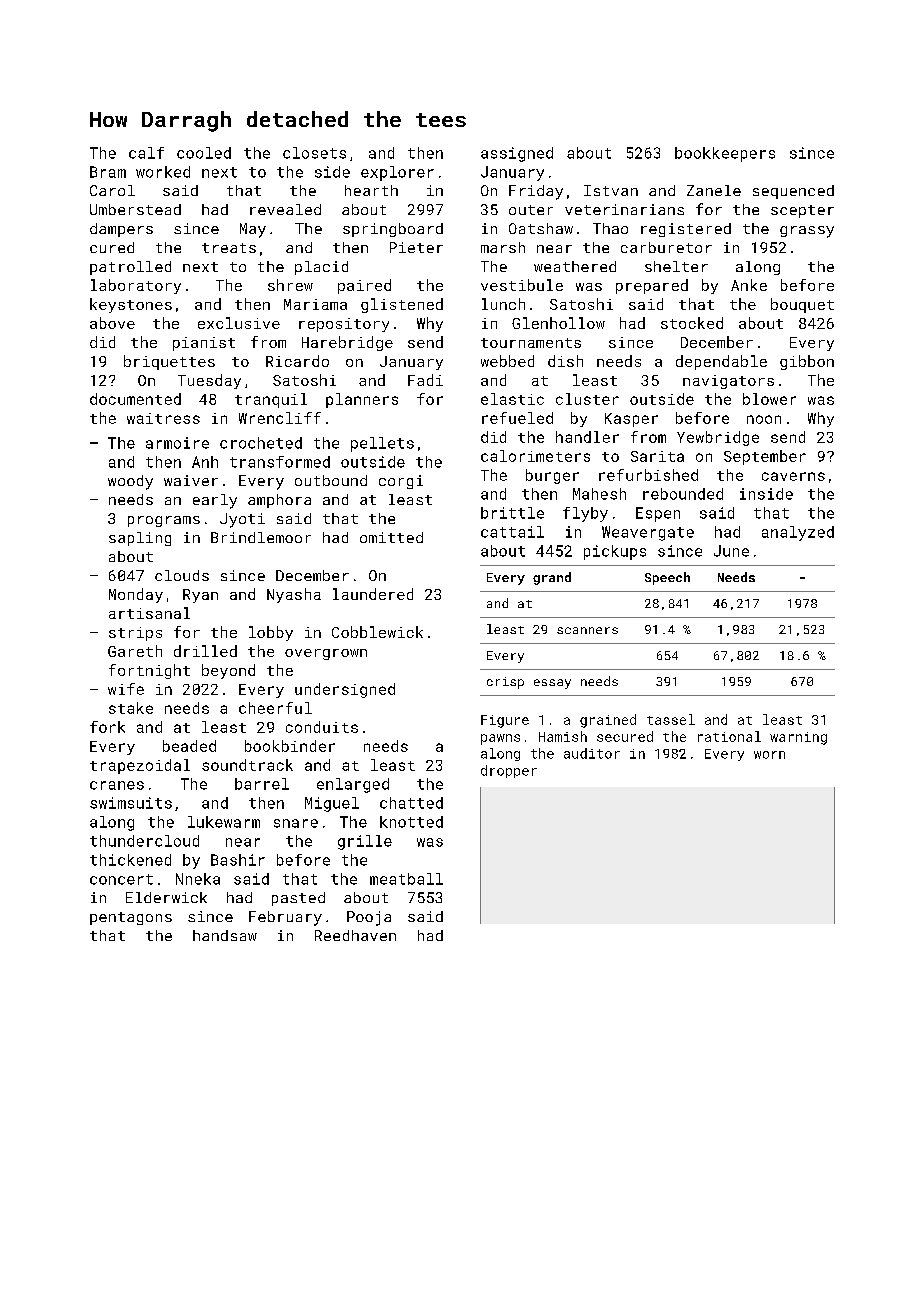  Describe the element at coordinates (798, 533) in the page. I see `analyzed` at that location.
